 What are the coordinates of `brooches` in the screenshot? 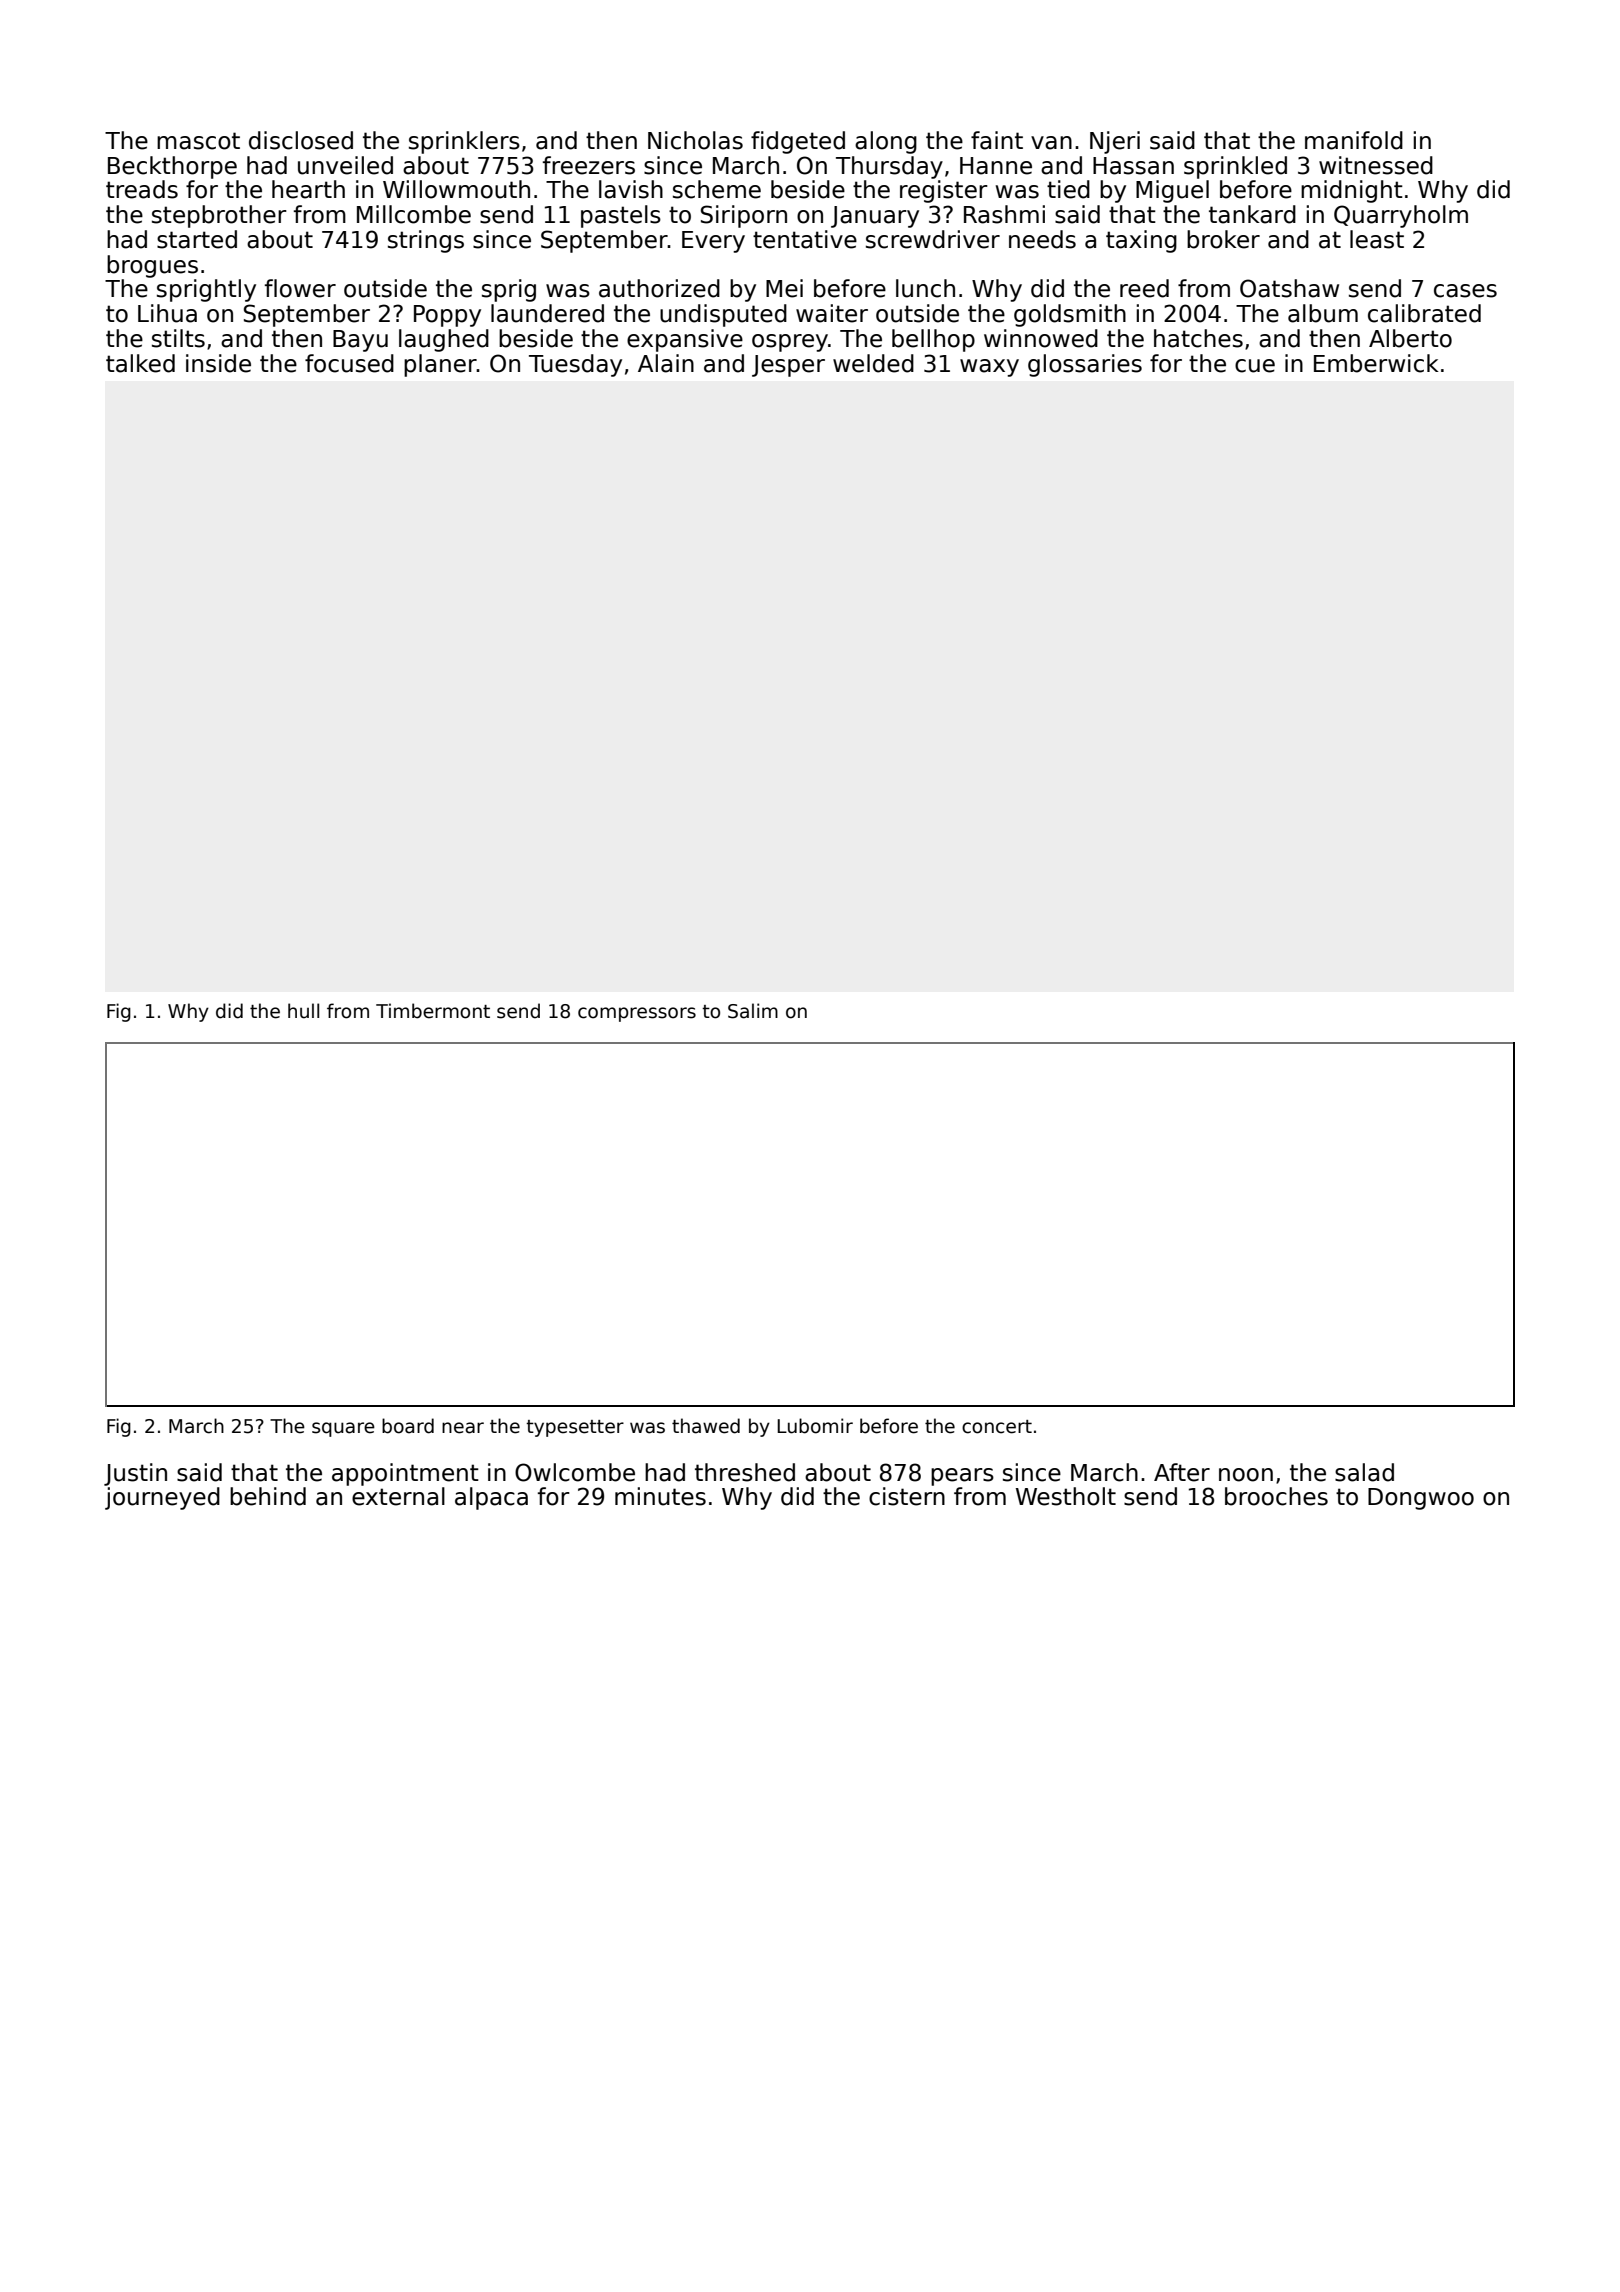 It's located at (1276, 1496).
